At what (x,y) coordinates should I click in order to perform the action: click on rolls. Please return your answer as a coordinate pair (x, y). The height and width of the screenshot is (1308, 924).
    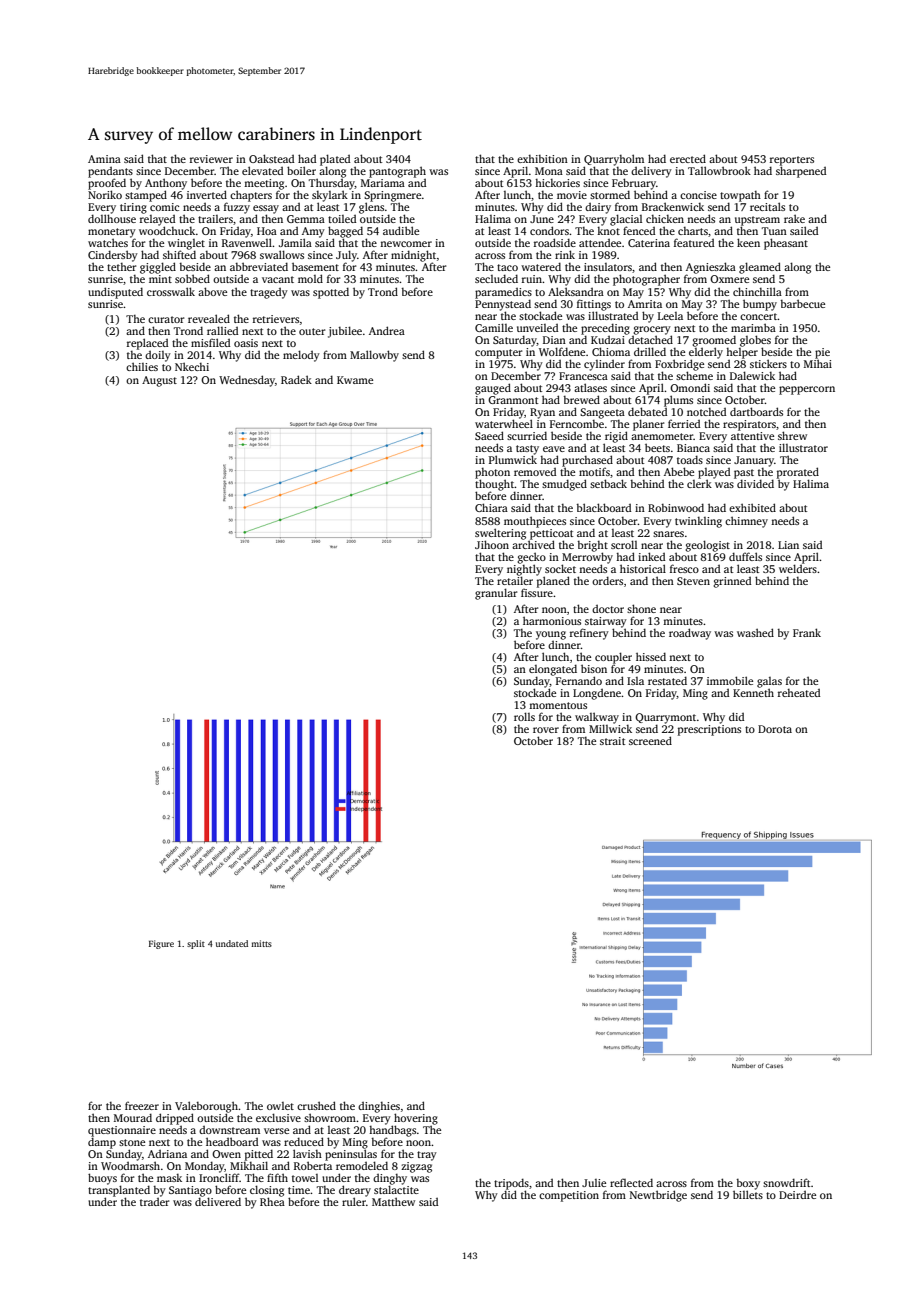
    Looking at the image, I should click on (524, 716).
